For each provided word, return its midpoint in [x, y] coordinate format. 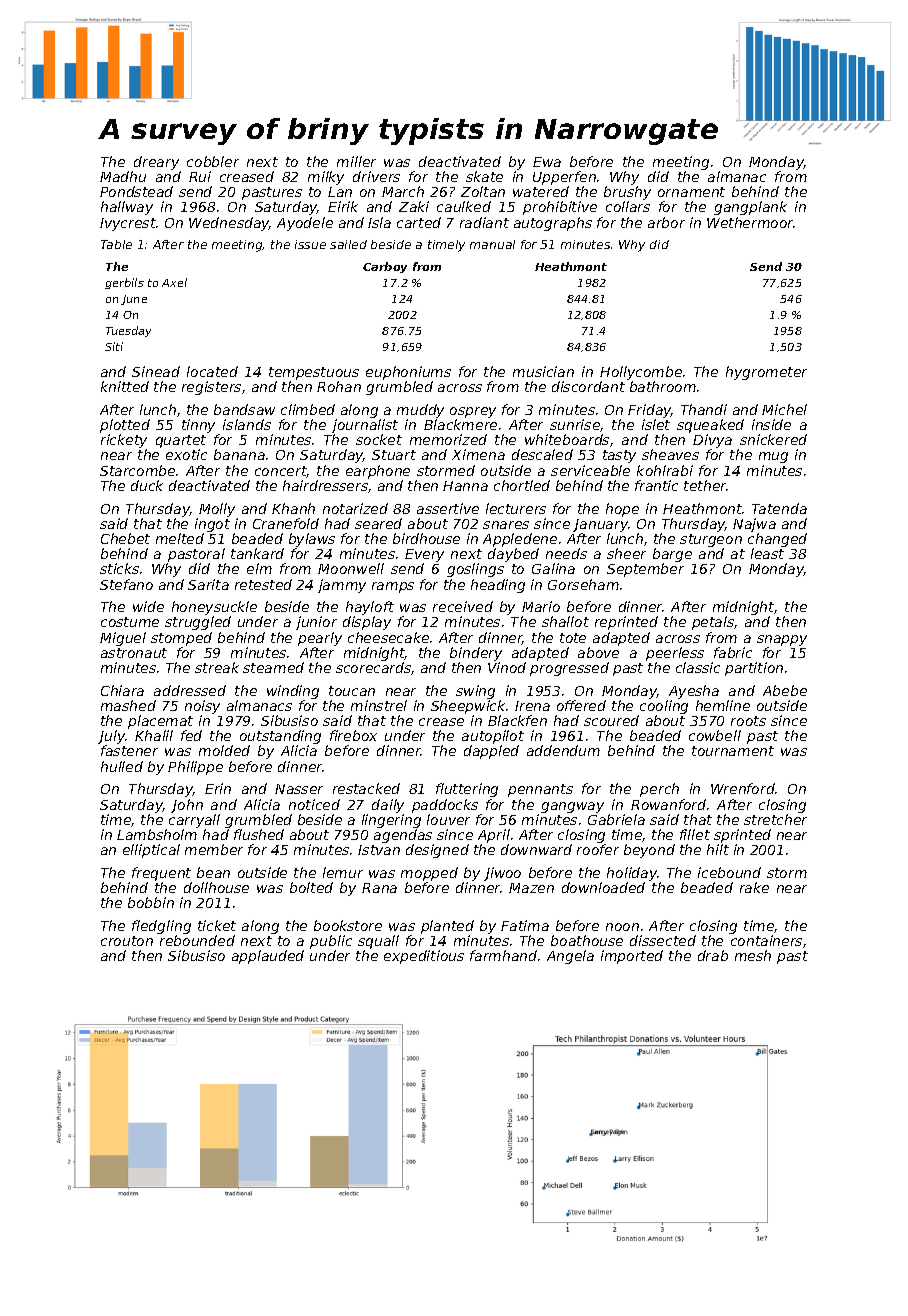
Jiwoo [502, 874]
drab [713, 955]
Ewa [547, 162]
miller [356, 161]
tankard [257, 553]
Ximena [478, 454]
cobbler [213, 161]
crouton [127, 941]
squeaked [710, 426]
